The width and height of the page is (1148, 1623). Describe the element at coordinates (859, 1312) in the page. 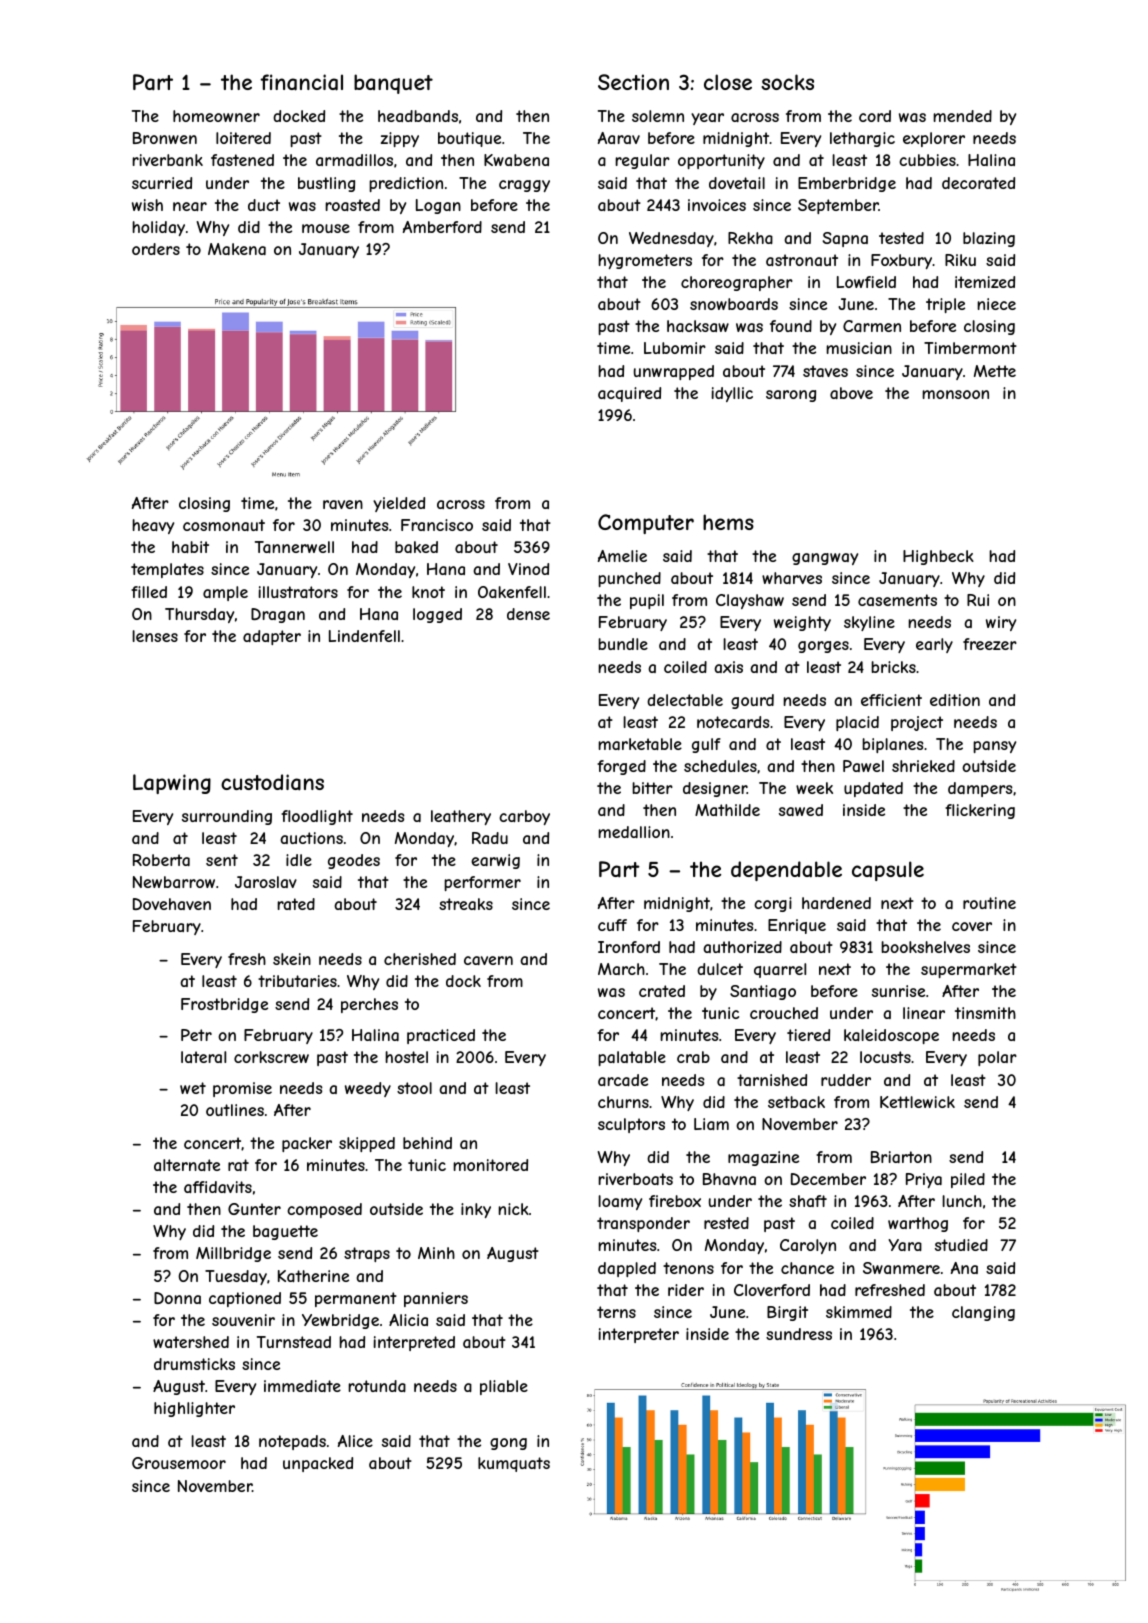

I see `skimmed` at that location.
